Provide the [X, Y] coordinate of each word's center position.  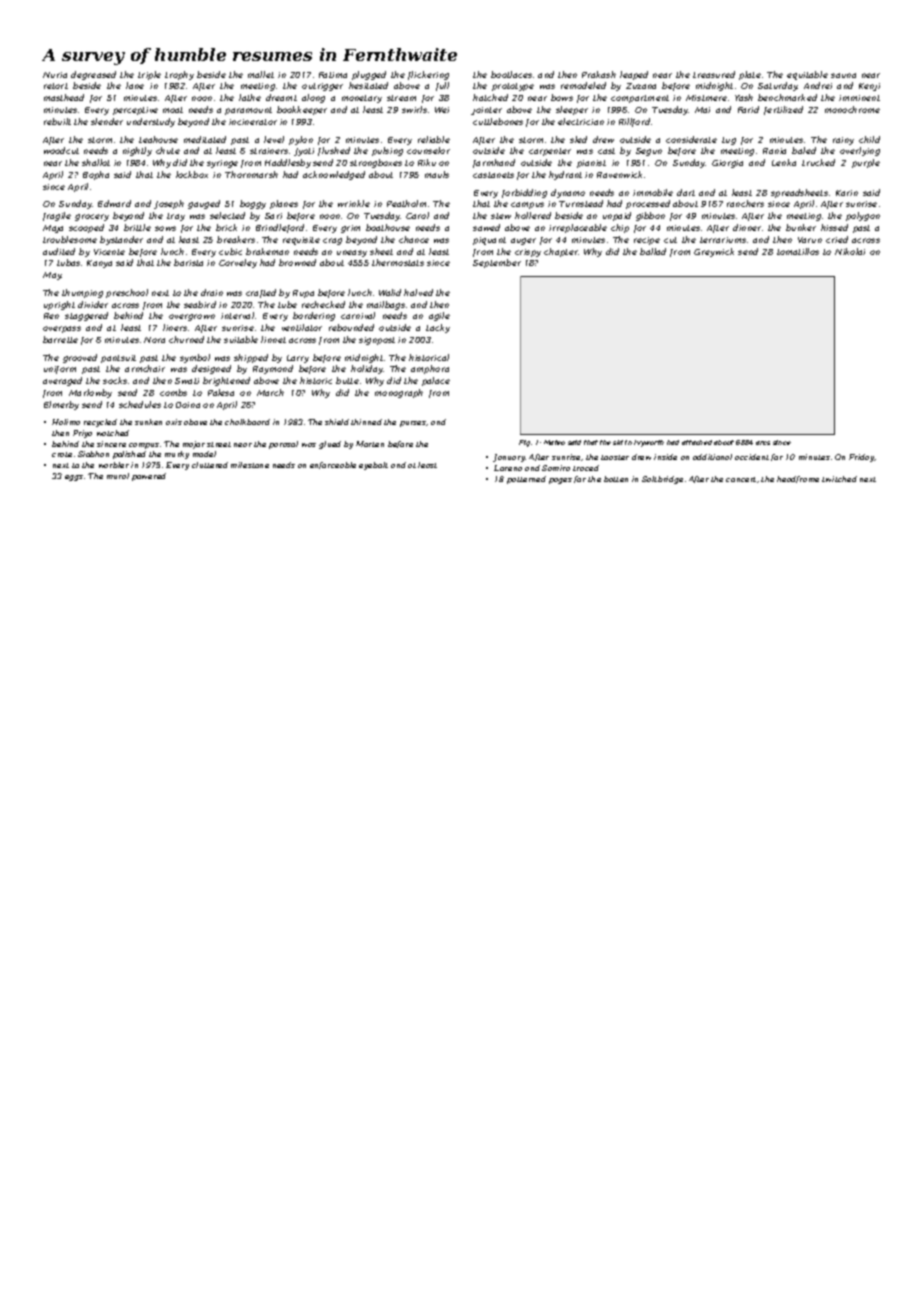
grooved [80, 358]
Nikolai [850, 251]
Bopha [96, 175]
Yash [744, 97]
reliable [434, 139]
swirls [414, 109]
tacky [438, 328]
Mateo [554, 442]
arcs [763, 443]
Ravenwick [619, 174]
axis [174, 422]
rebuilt [57, 121]
